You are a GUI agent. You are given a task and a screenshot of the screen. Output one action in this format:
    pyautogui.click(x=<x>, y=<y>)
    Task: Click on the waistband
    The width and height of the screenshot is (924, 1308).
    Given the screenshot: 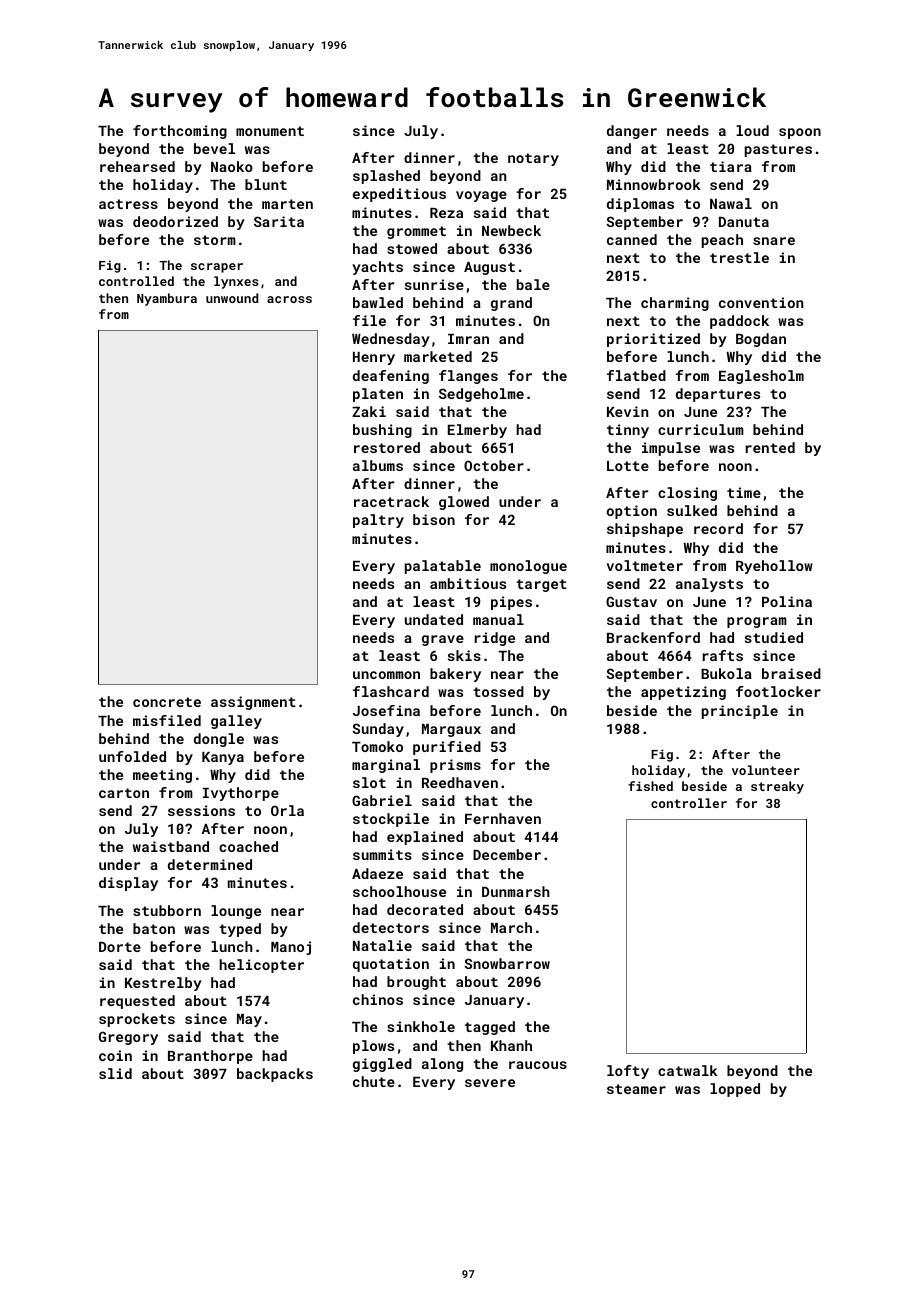 What is the action you would take?
    pyautogui.click(x=171, y=846)
